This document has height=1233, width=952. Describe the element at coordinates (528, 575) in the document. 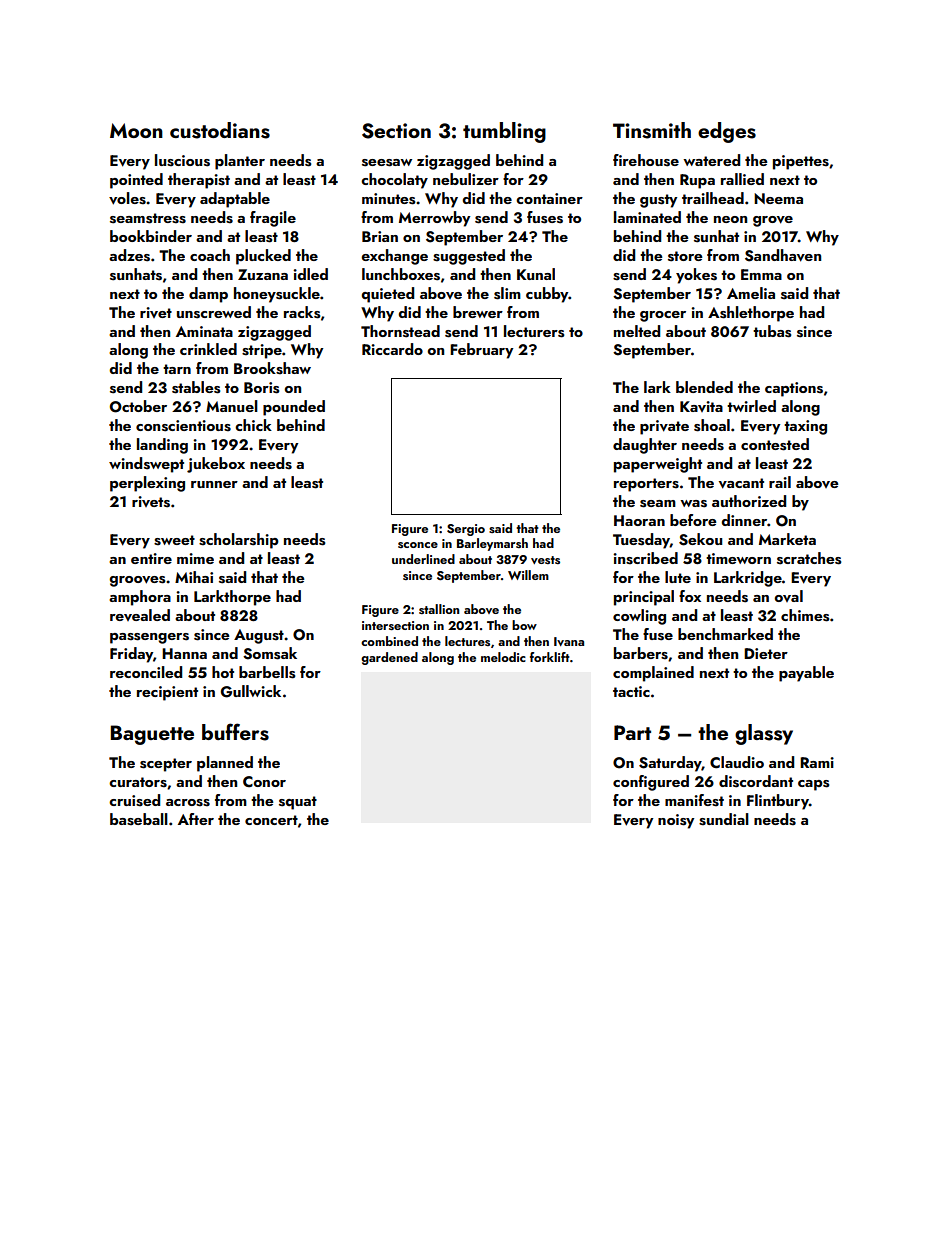

I see `Willem` at that location.
